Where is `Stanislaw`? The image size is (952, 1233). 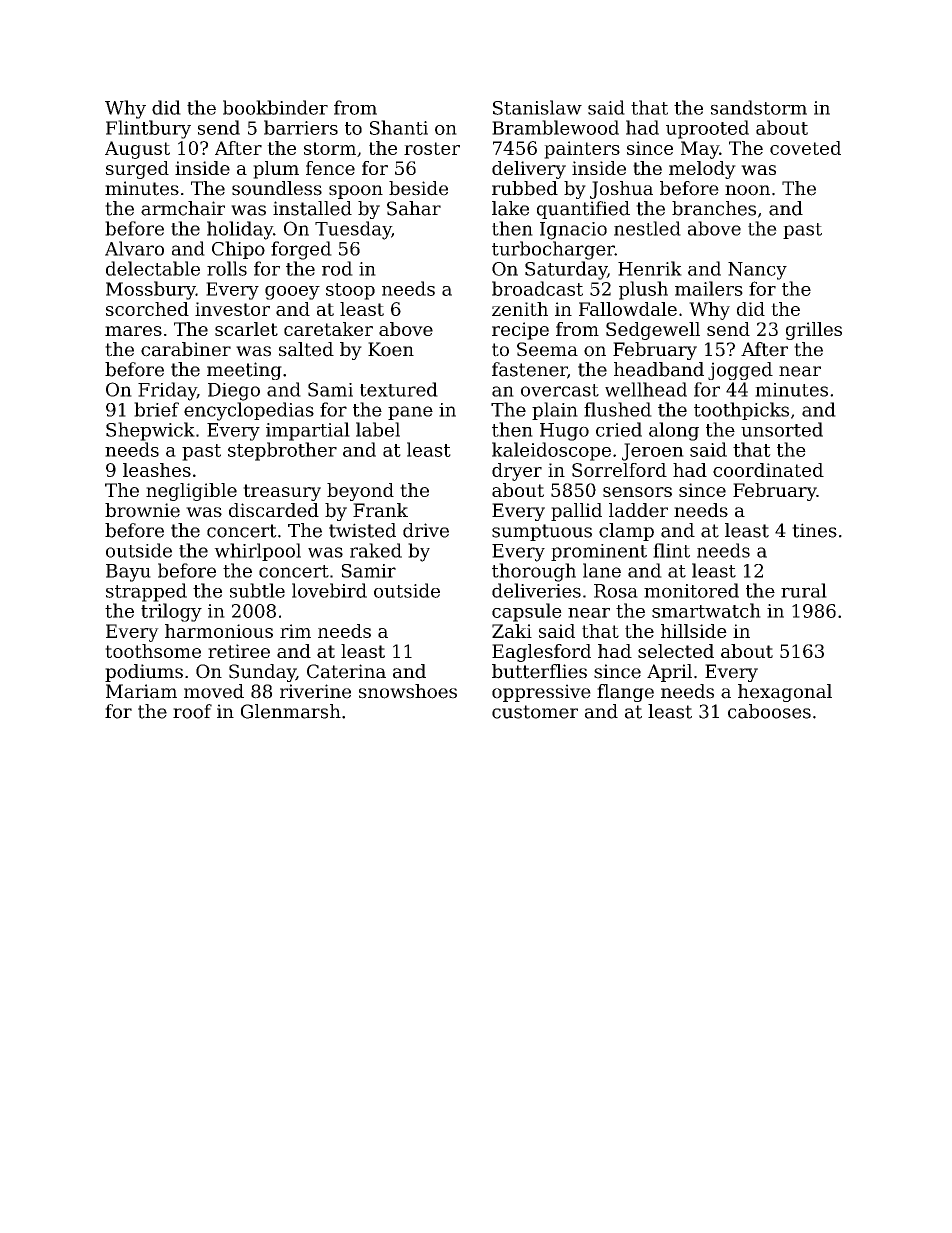 Stanislaw is located at coordinates (537, 107).
